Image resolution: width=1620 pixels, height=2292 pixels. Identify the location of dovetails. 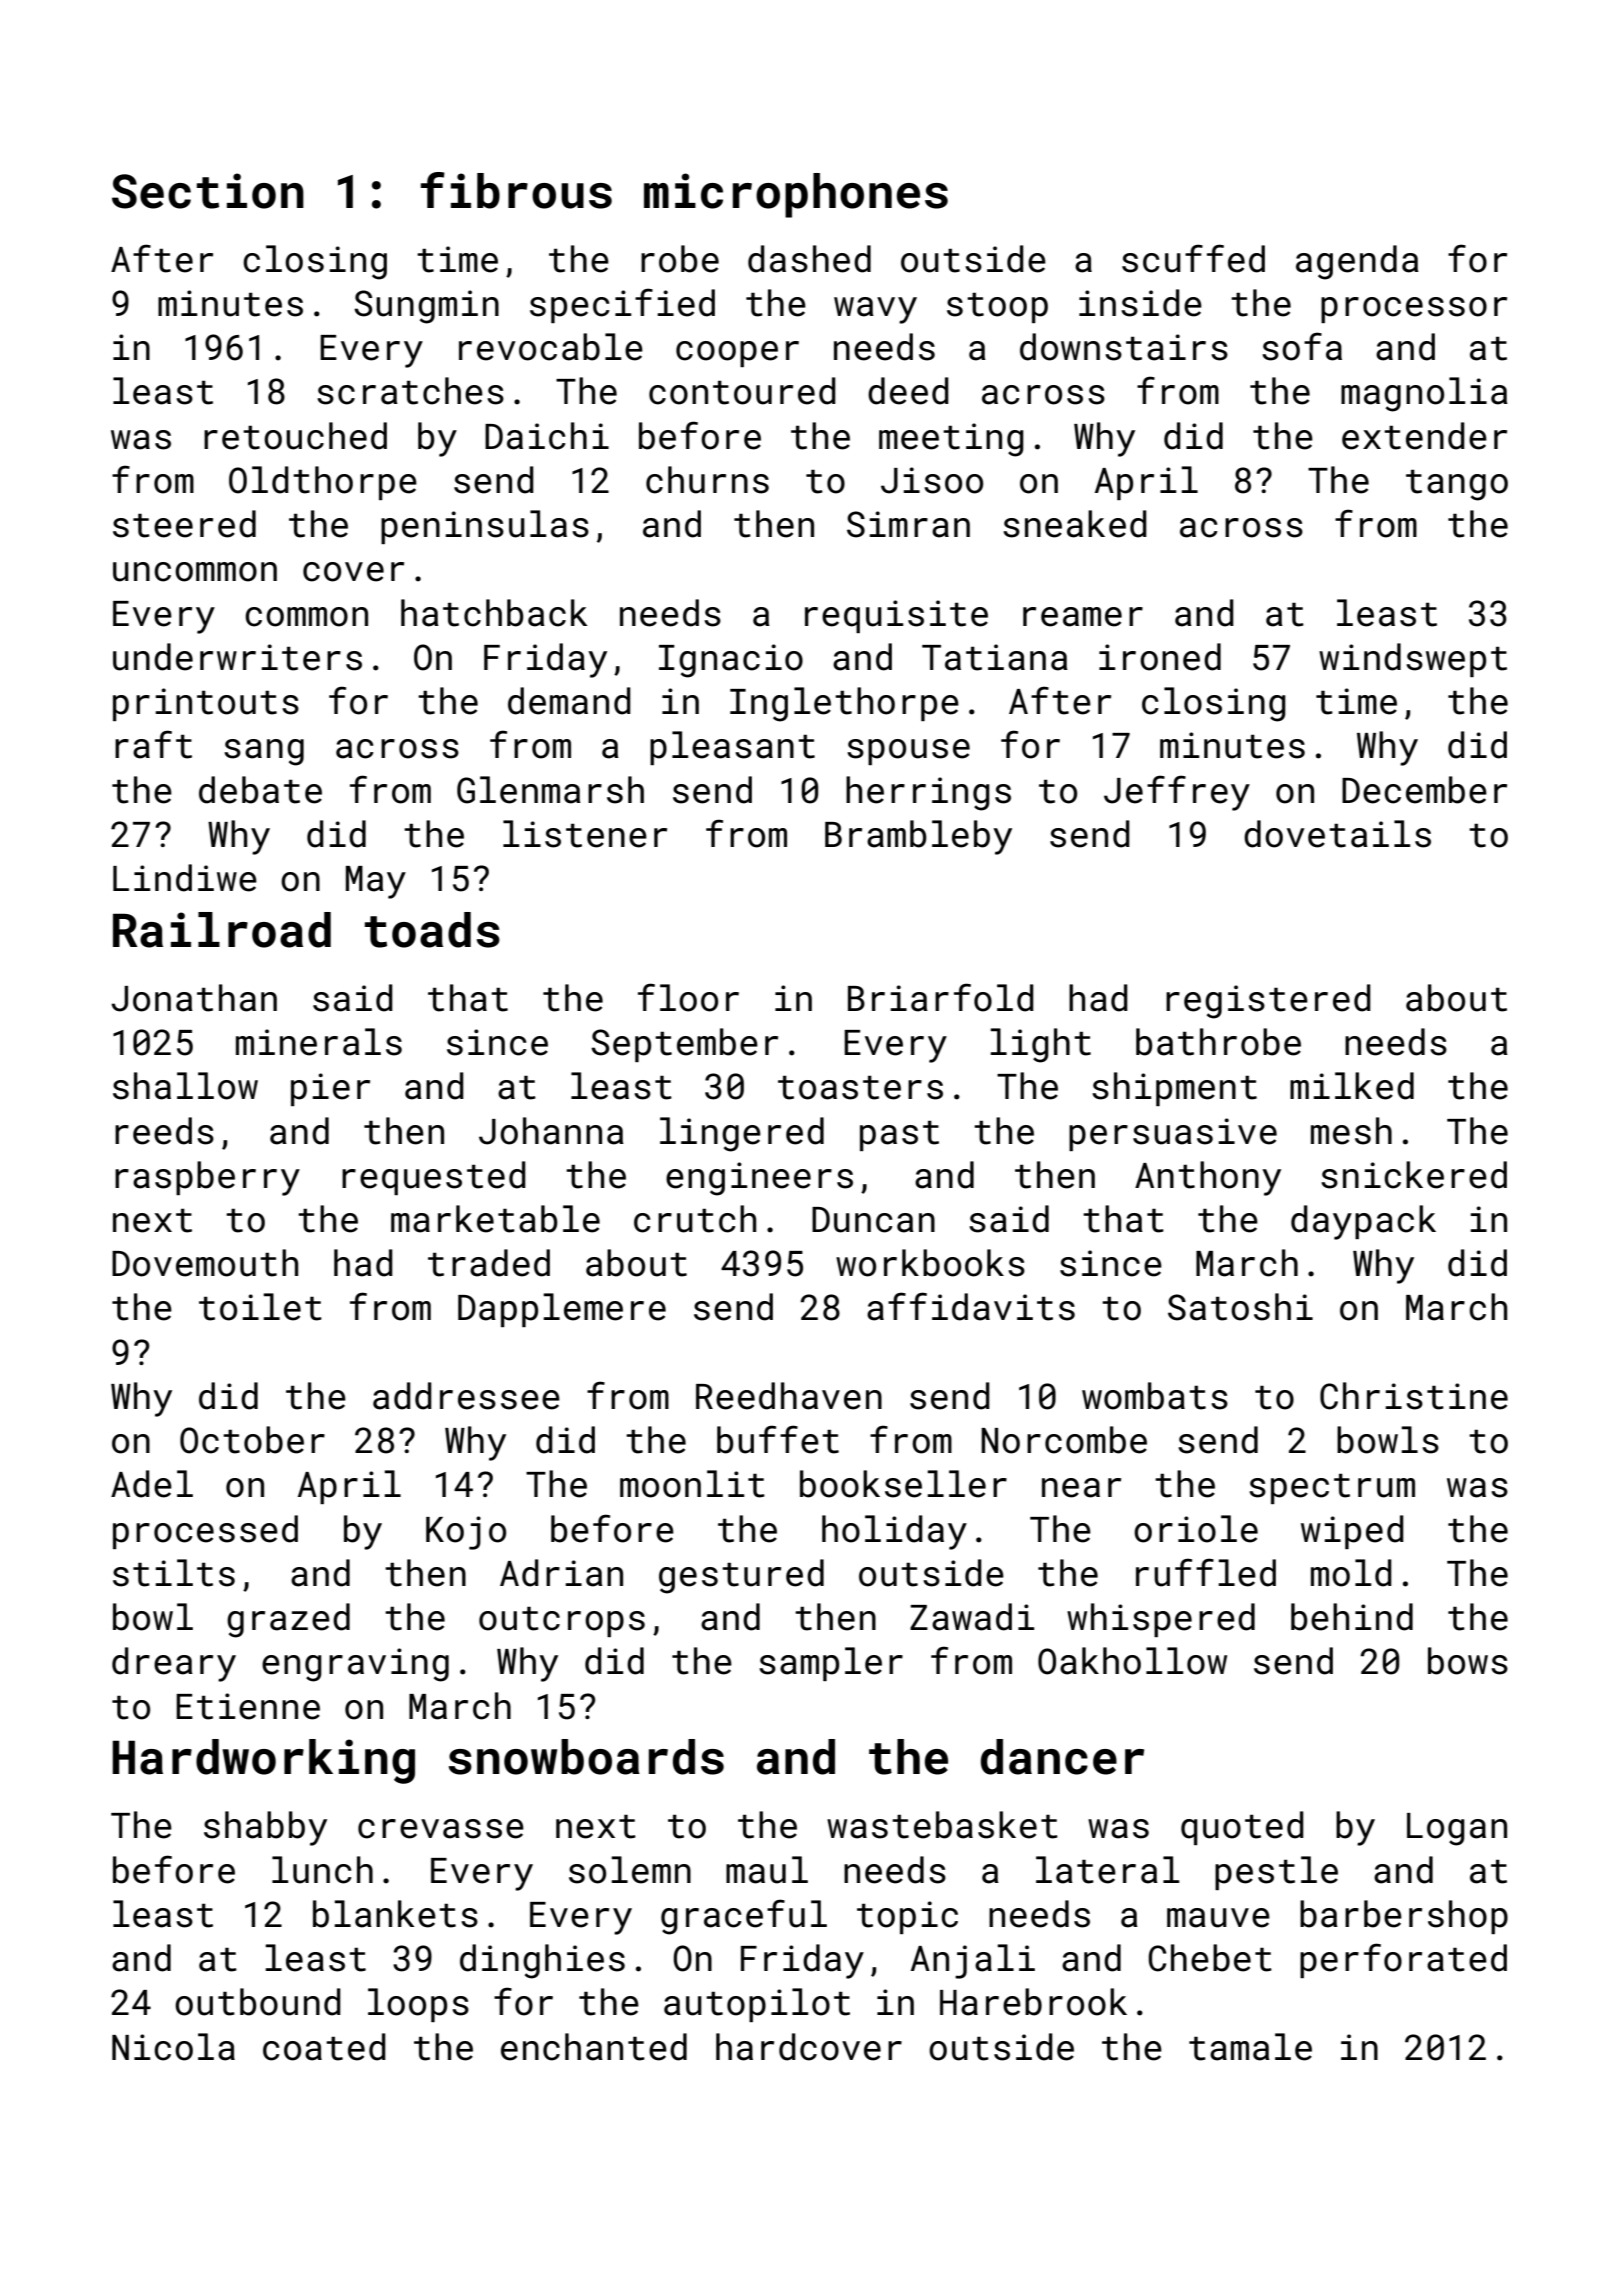
(1337, 834).
